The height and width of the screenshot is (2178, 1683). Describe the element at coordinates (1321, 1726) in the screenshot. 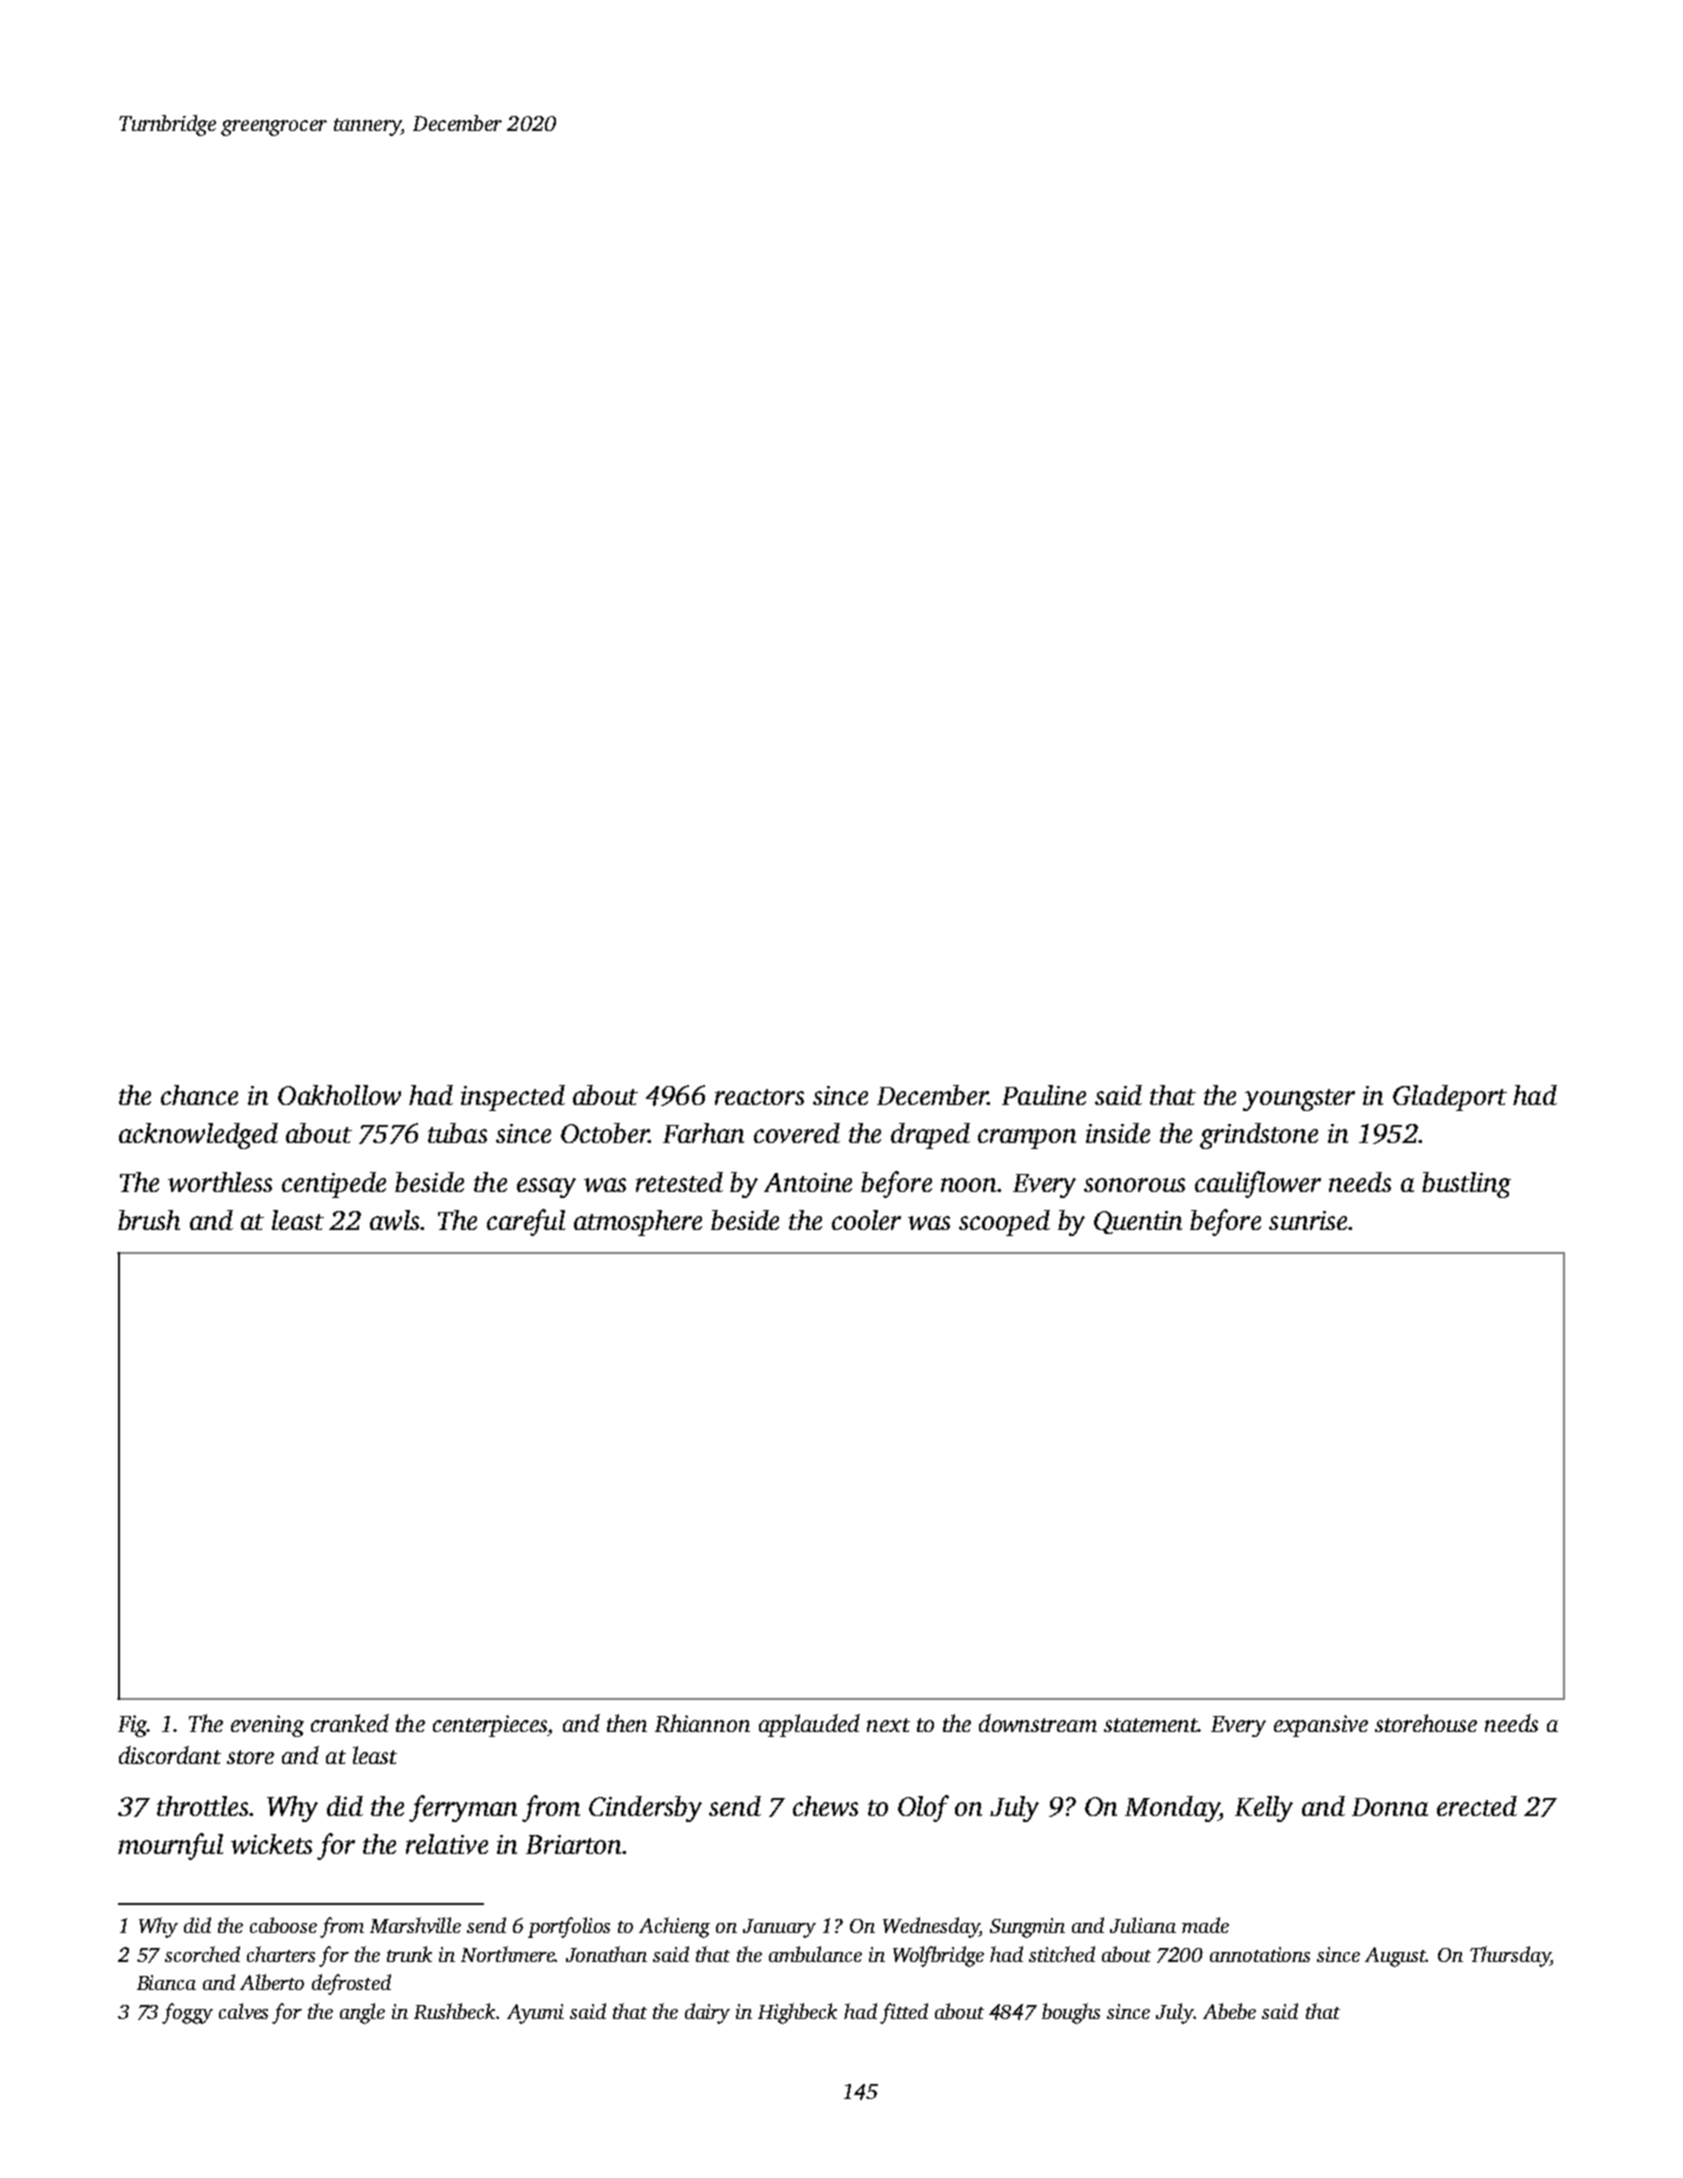

I see `expansive` at that location.
